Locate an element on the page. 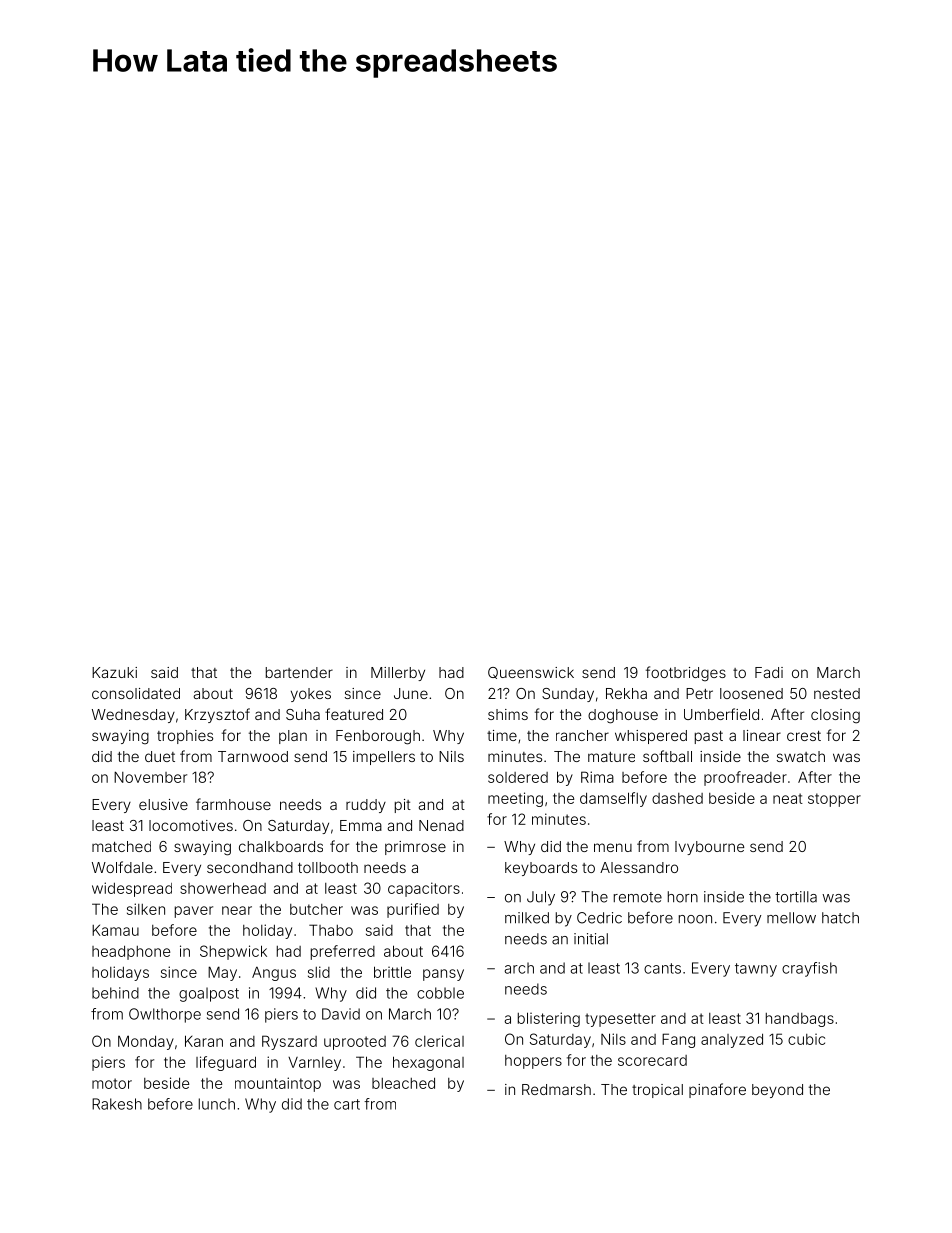 Image resolution: width=952 pixels, height=1233 pixels. stopper is located at coordinates (834, 800).
